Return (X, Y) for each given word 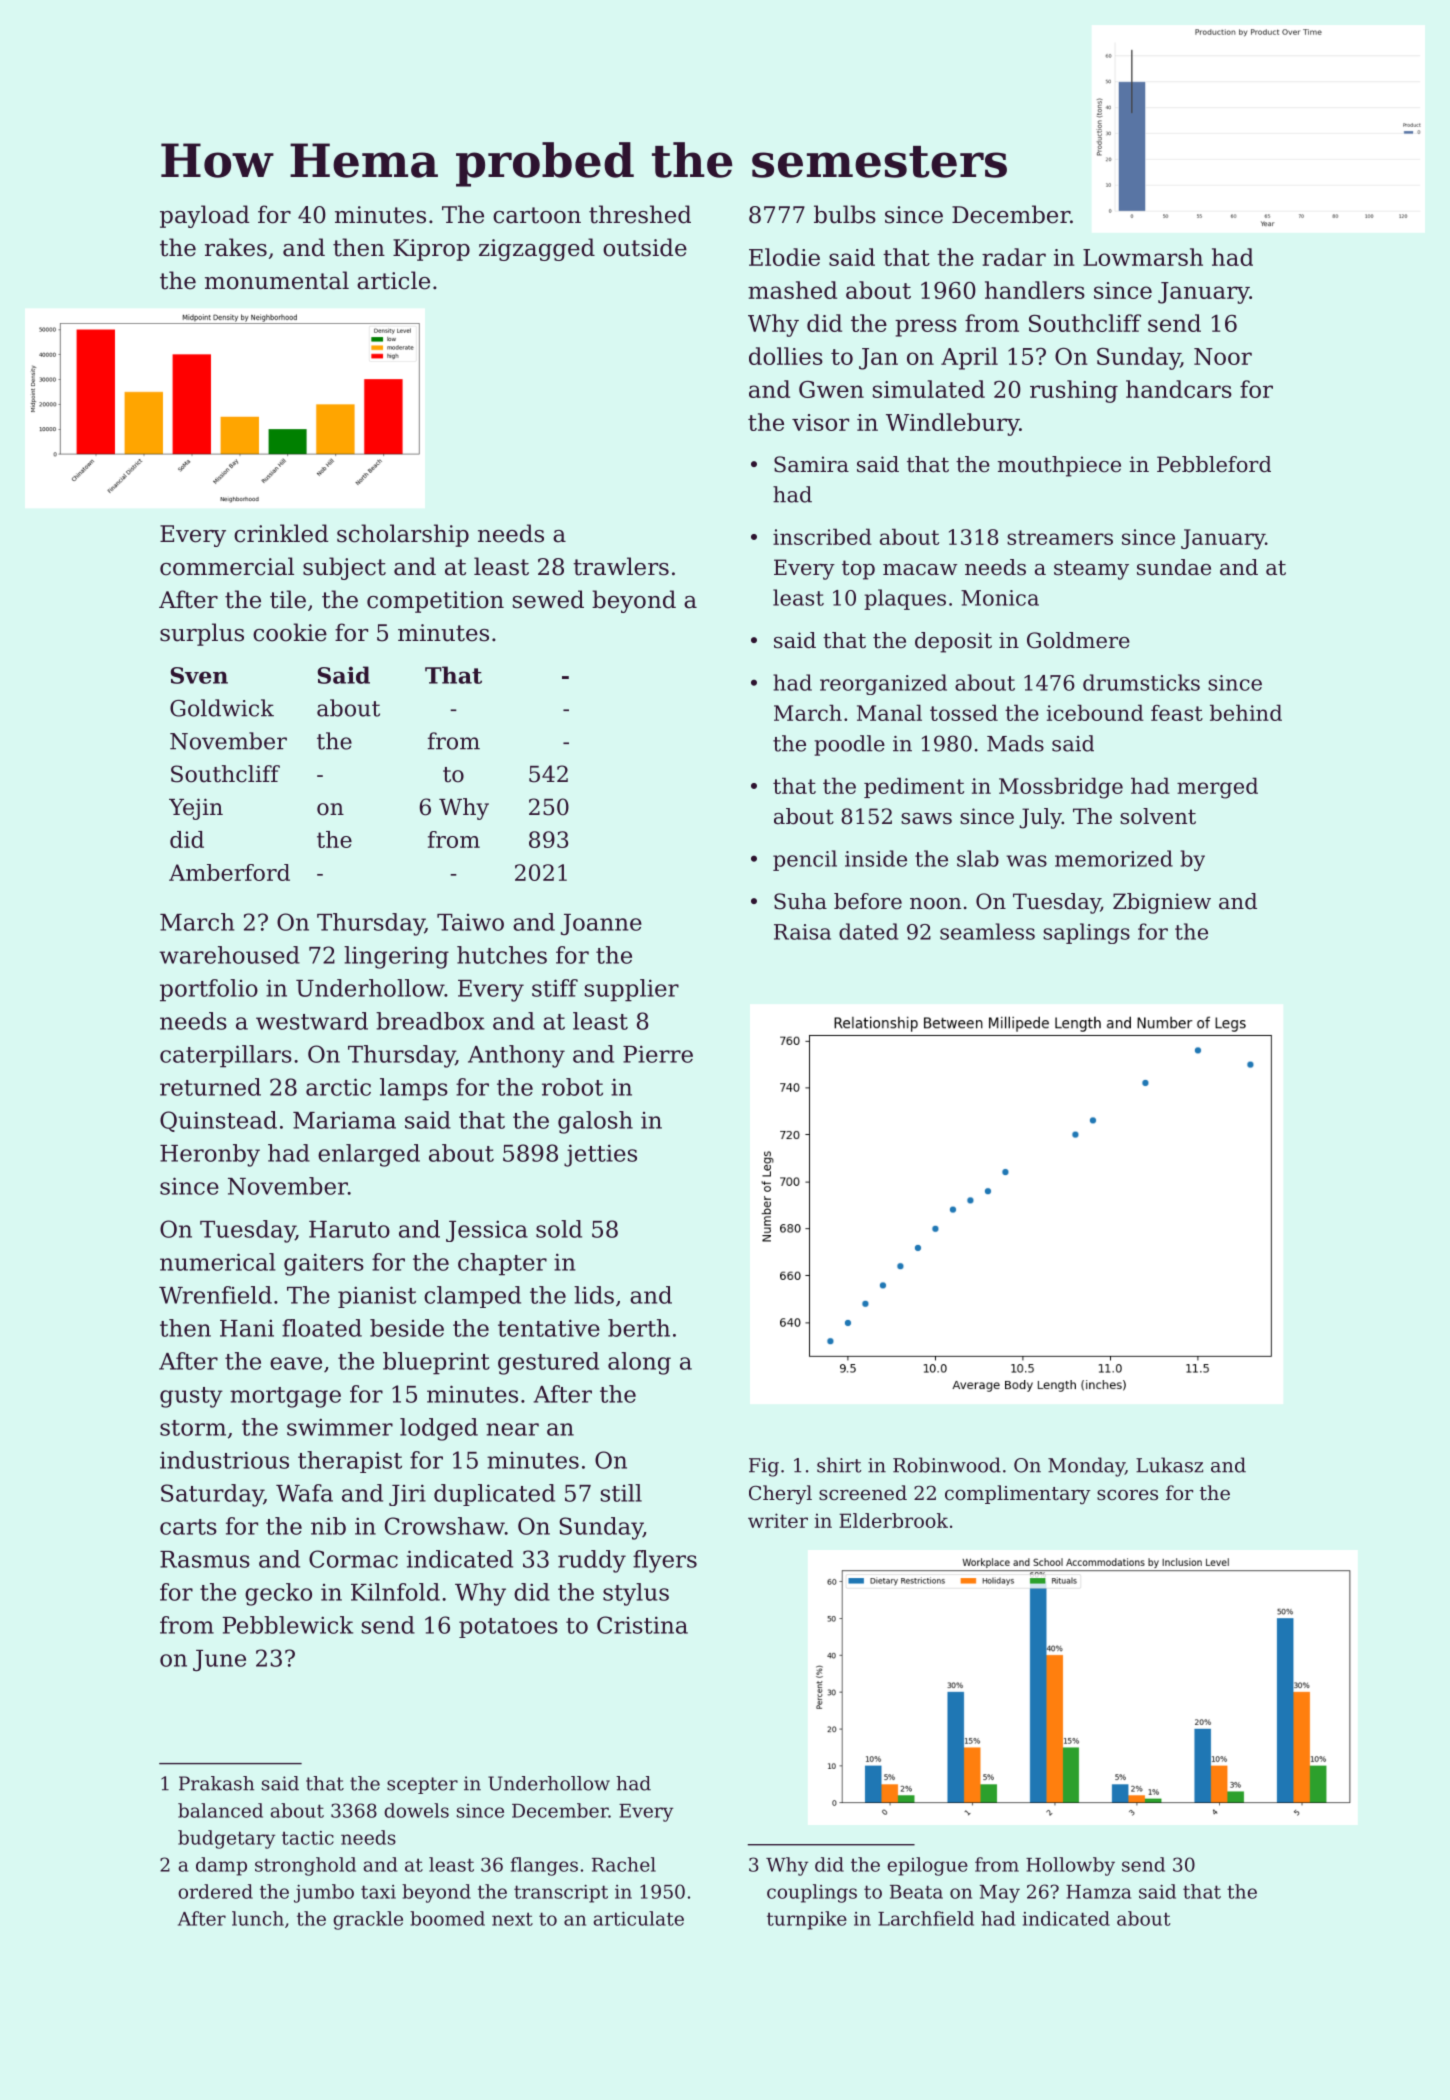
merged (1217, 788)
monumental (277, 280)
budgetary (226, 1839)
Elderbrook (893, 1520)
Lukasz (1169, 1465)
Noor (1223, 356)
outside (645, 247)
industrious (224, 1460)
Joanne (601, 924)
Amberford (229, 872)
